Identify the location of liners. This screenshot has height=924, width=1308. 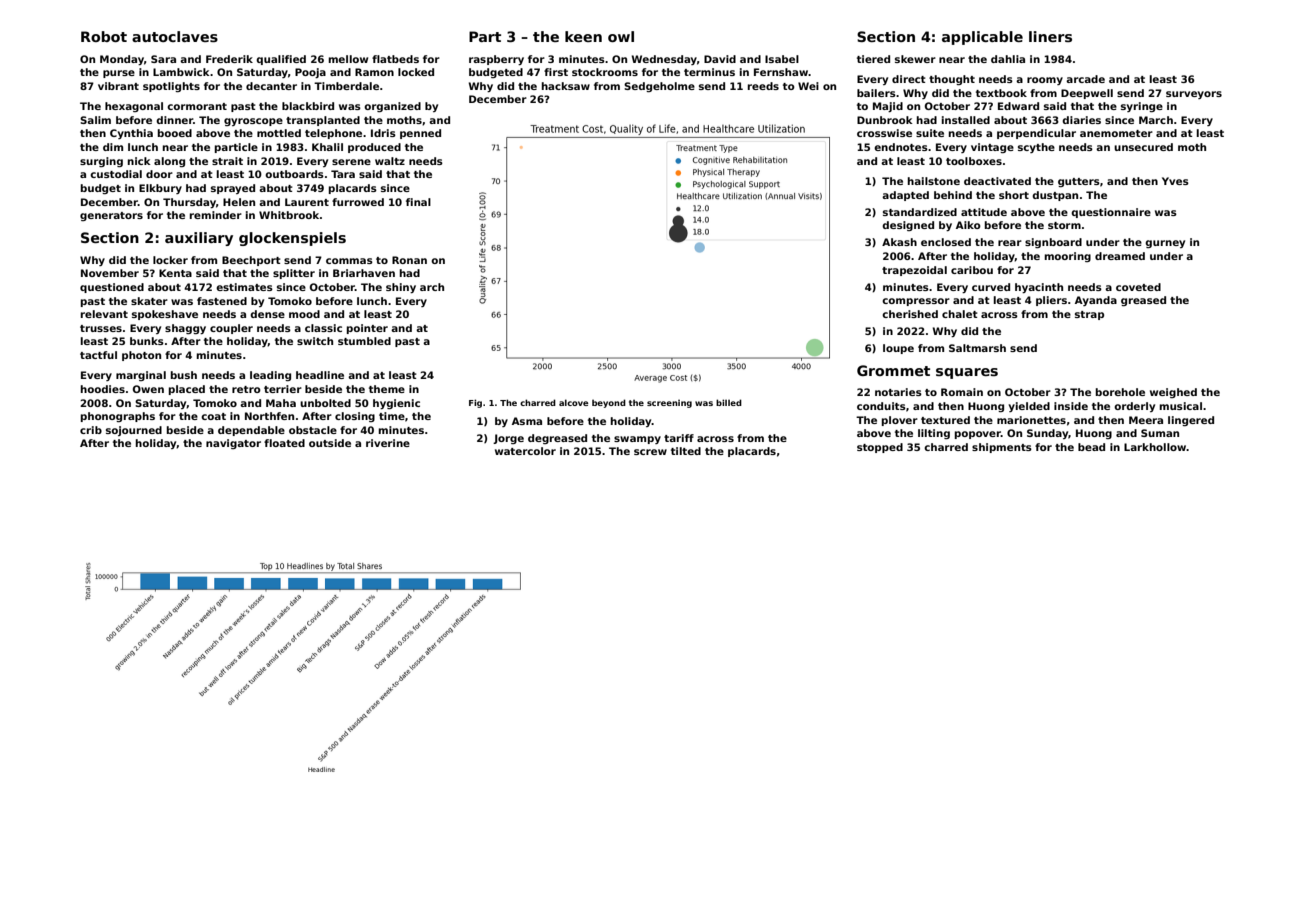
(1050, 36).
